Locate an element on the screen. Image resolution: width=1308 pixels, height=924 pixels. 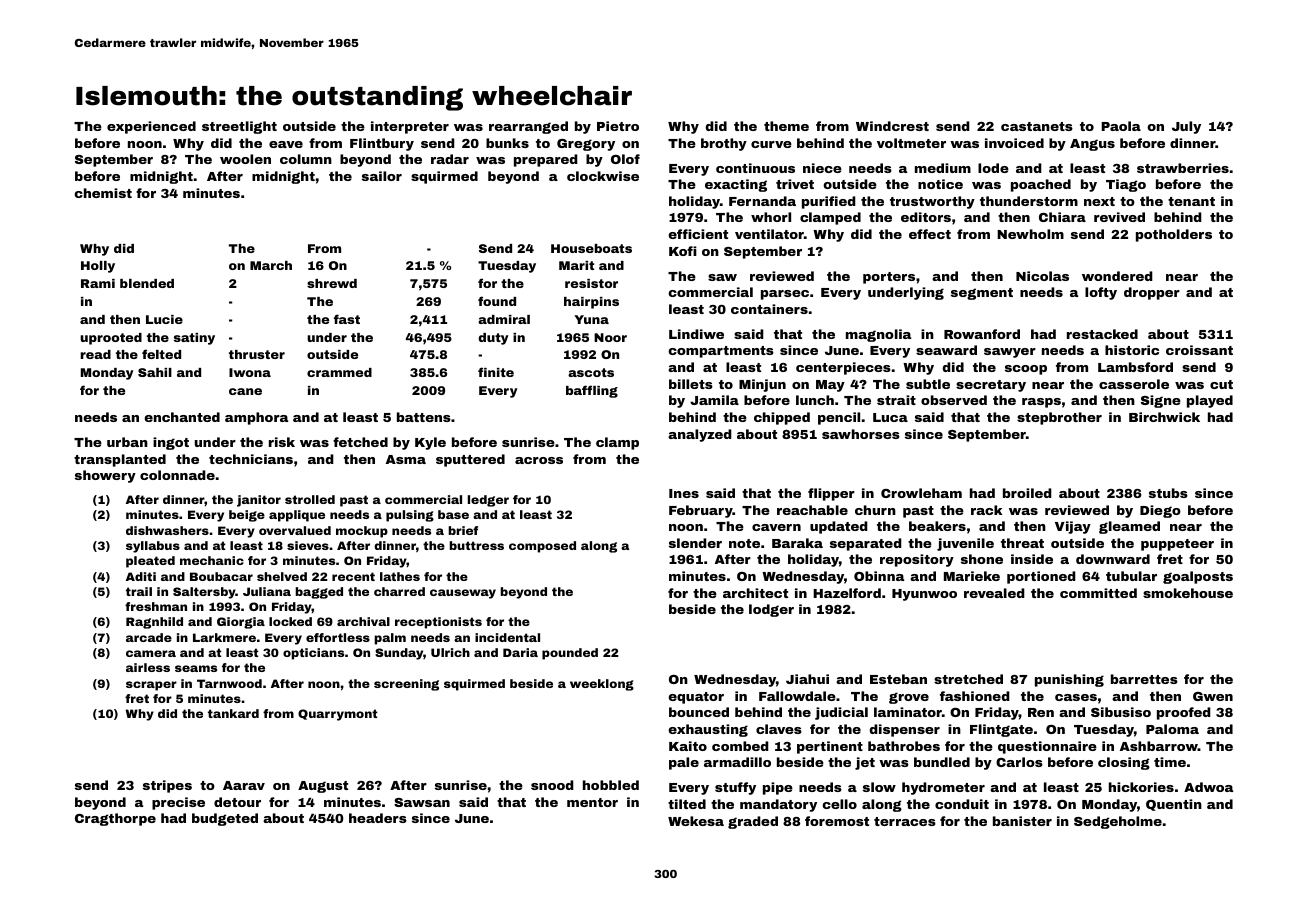
urban is located at coordinates (127, 442).
